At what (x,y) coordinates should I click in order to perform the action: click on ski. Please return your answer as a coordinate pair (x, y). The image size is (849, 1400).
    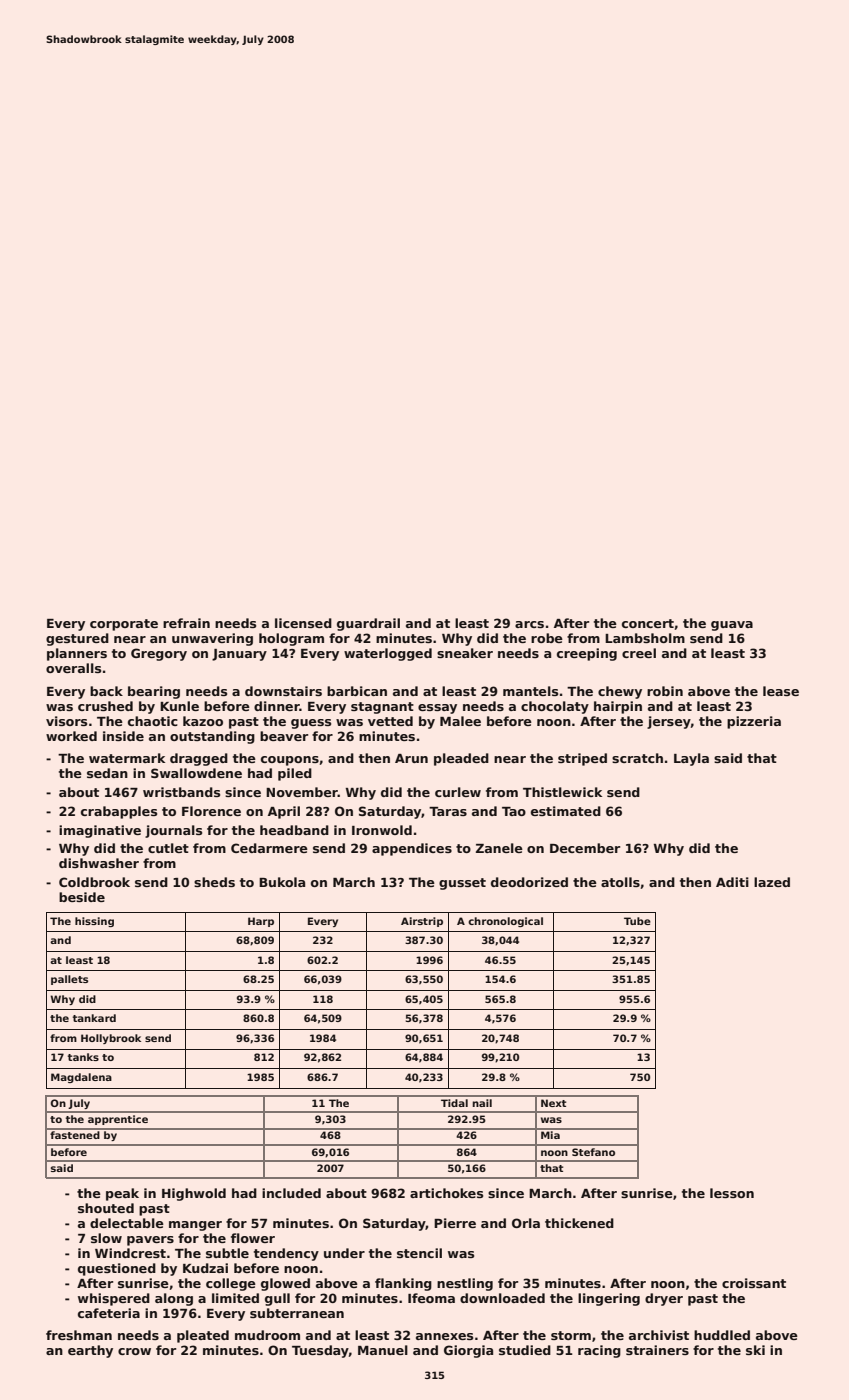
    Looking at the image, I should click on (755, 1350).
